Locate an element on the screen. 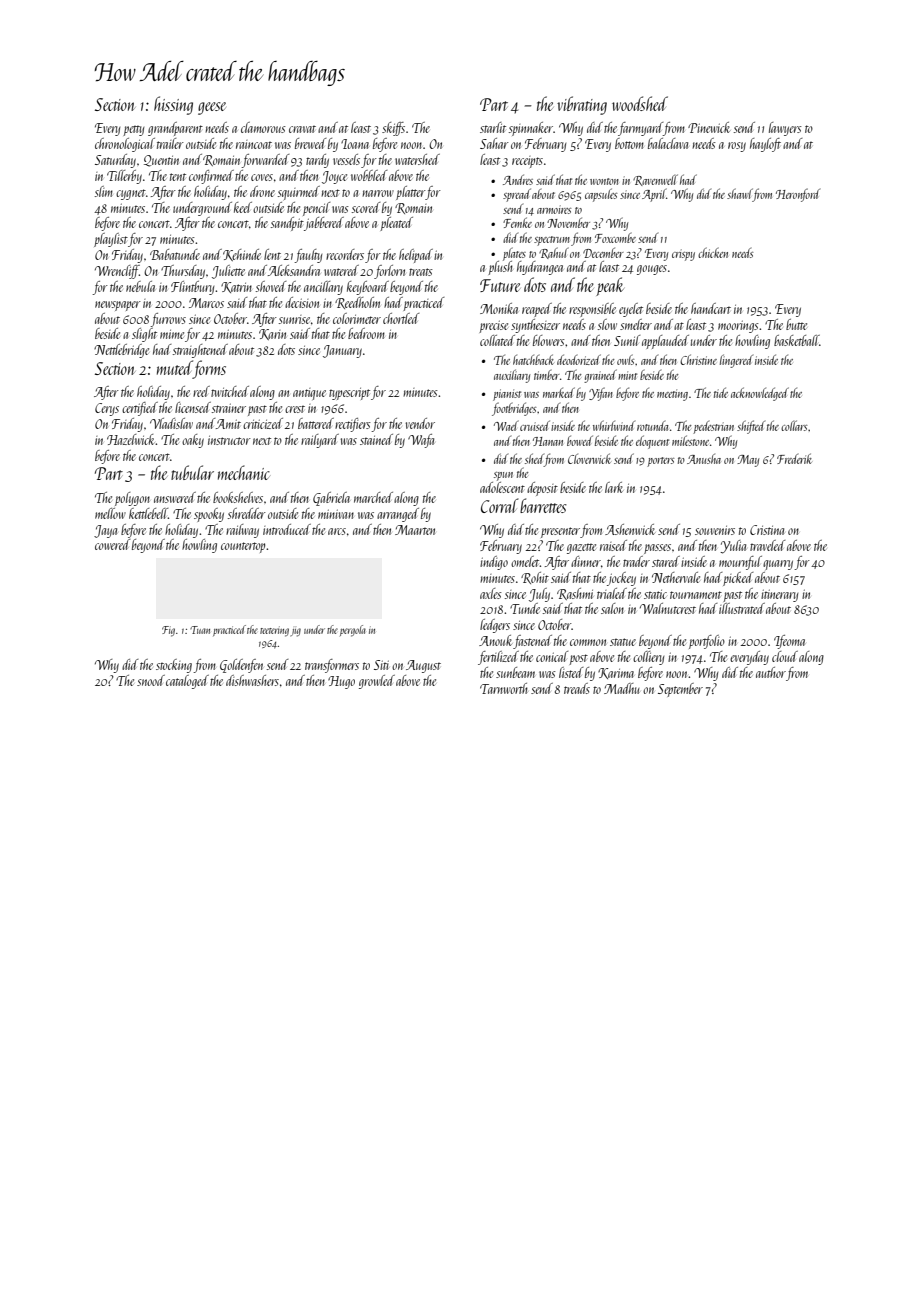 The width and height of the screenshot is (924, 1308). lingered is located at coordinates (736, 361).
